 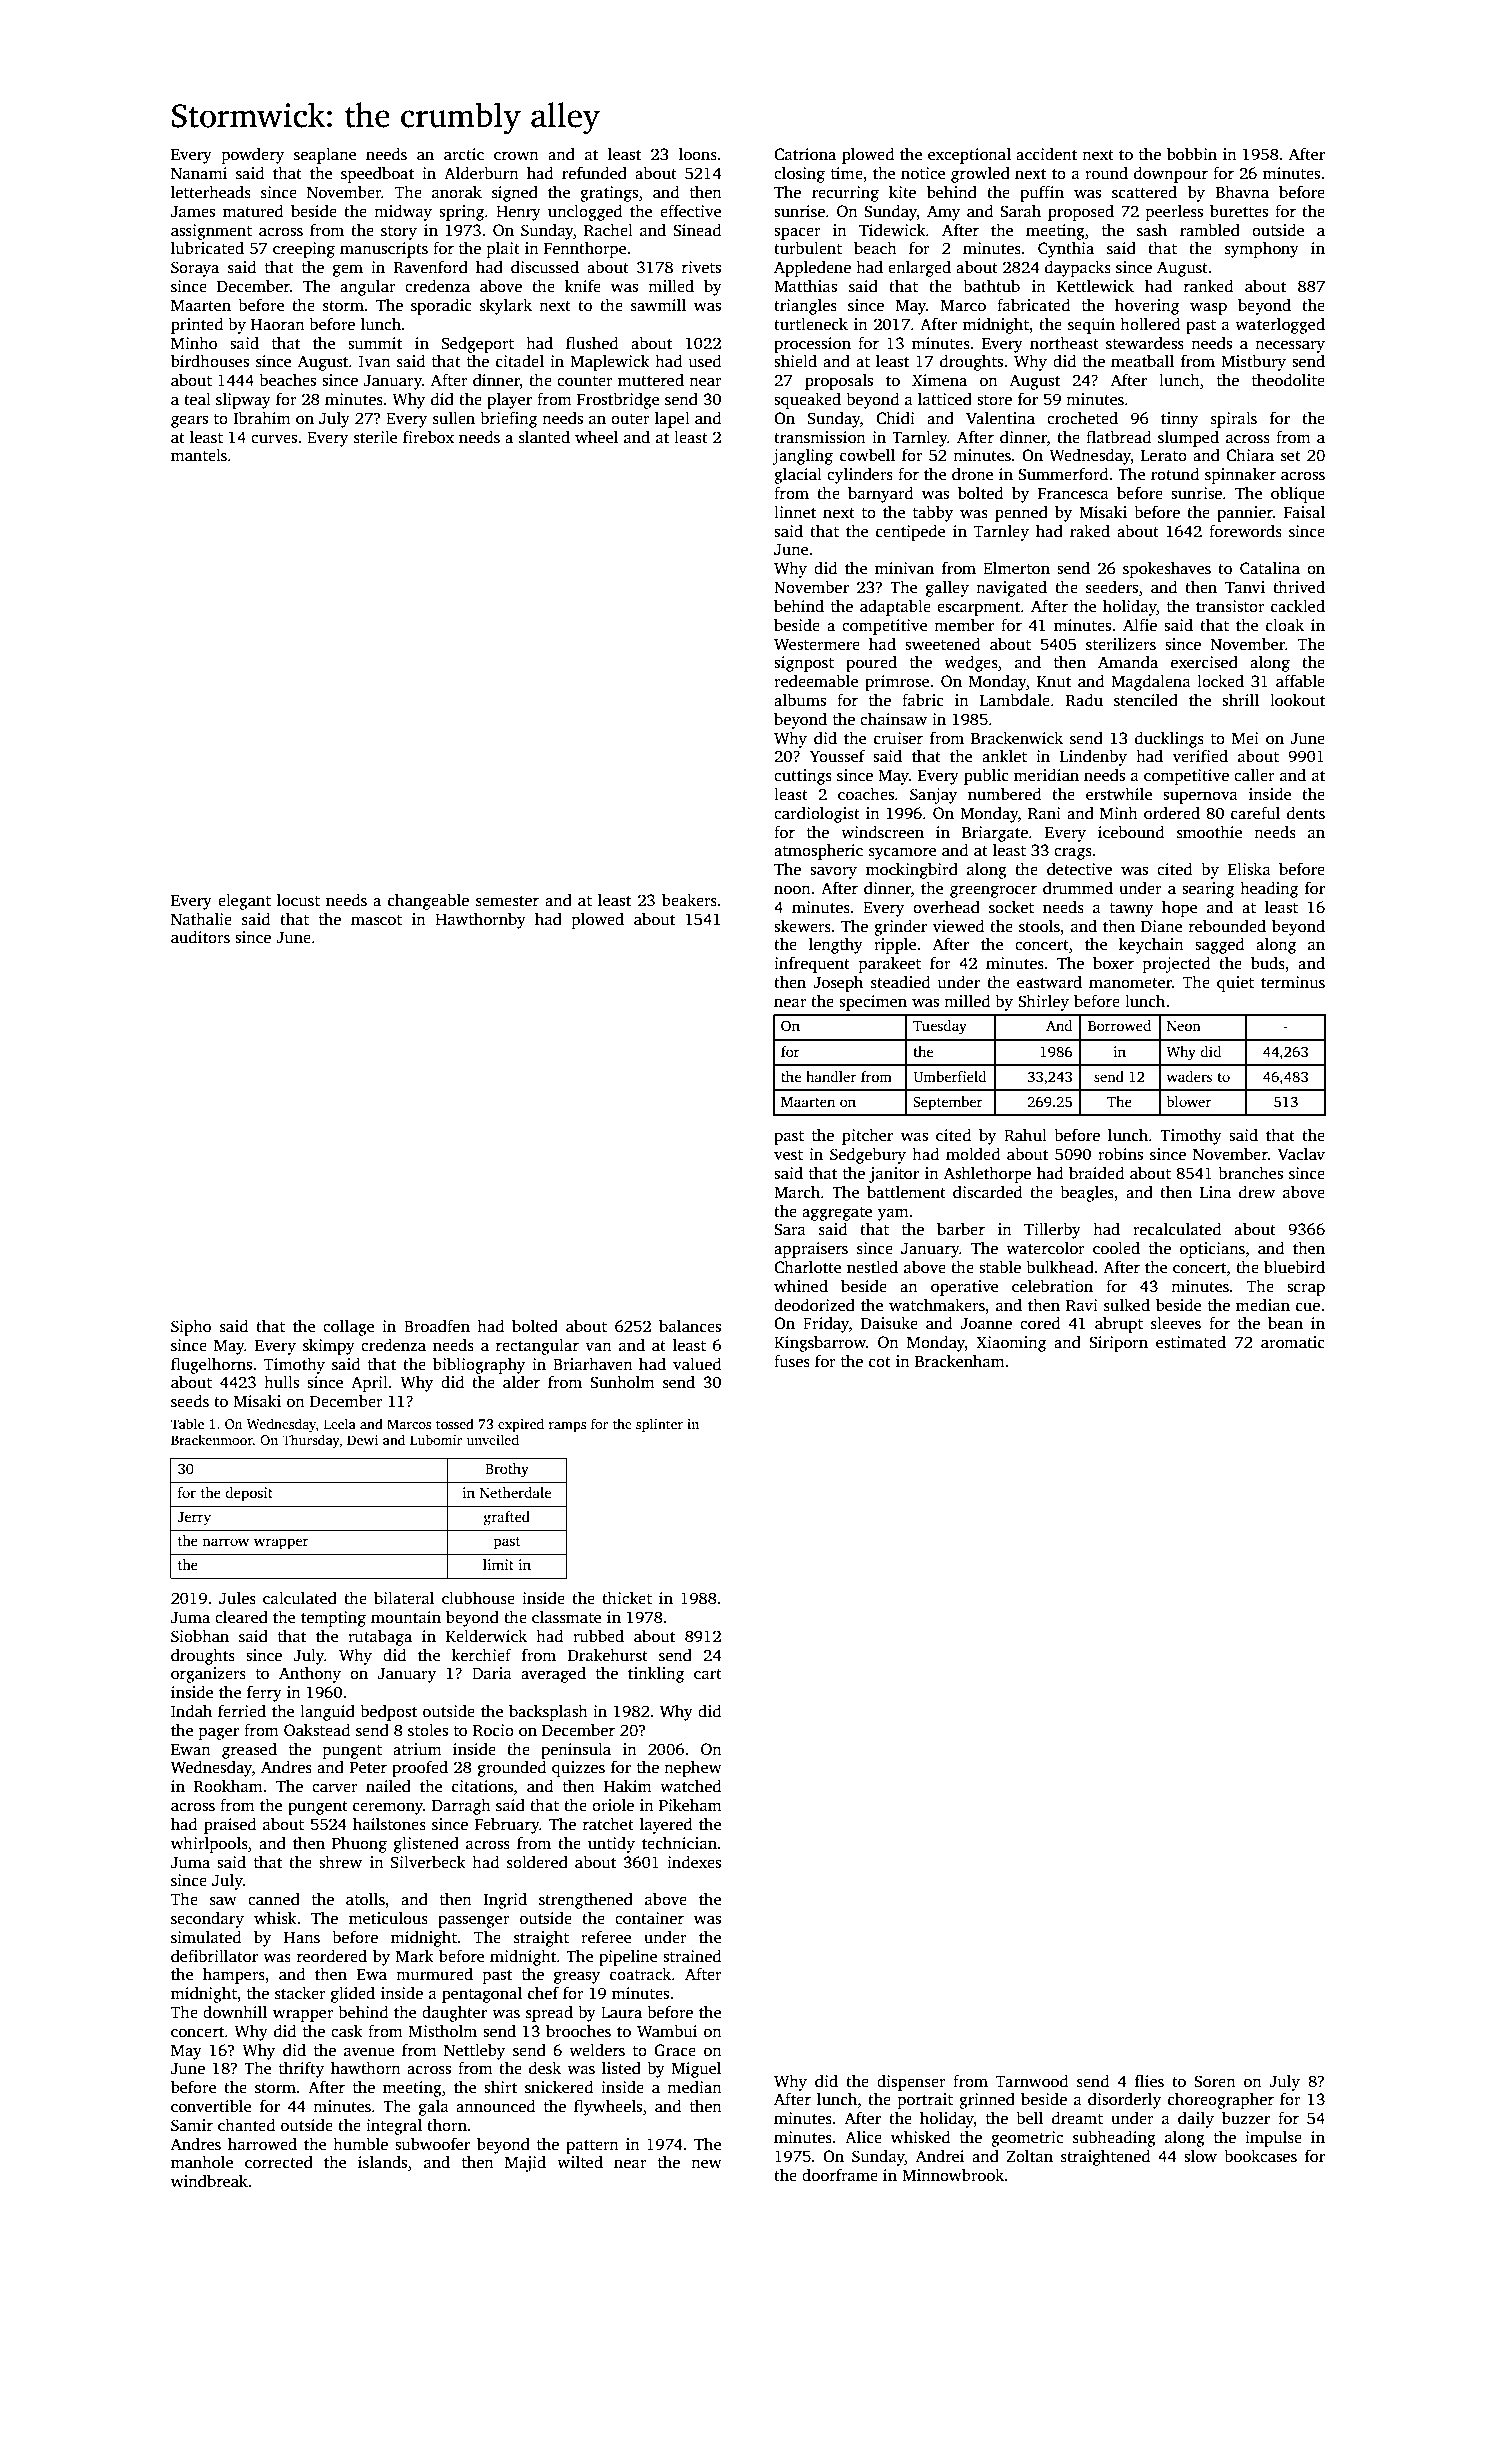 I want to click on Catriona, so click(x=805, y=154).
